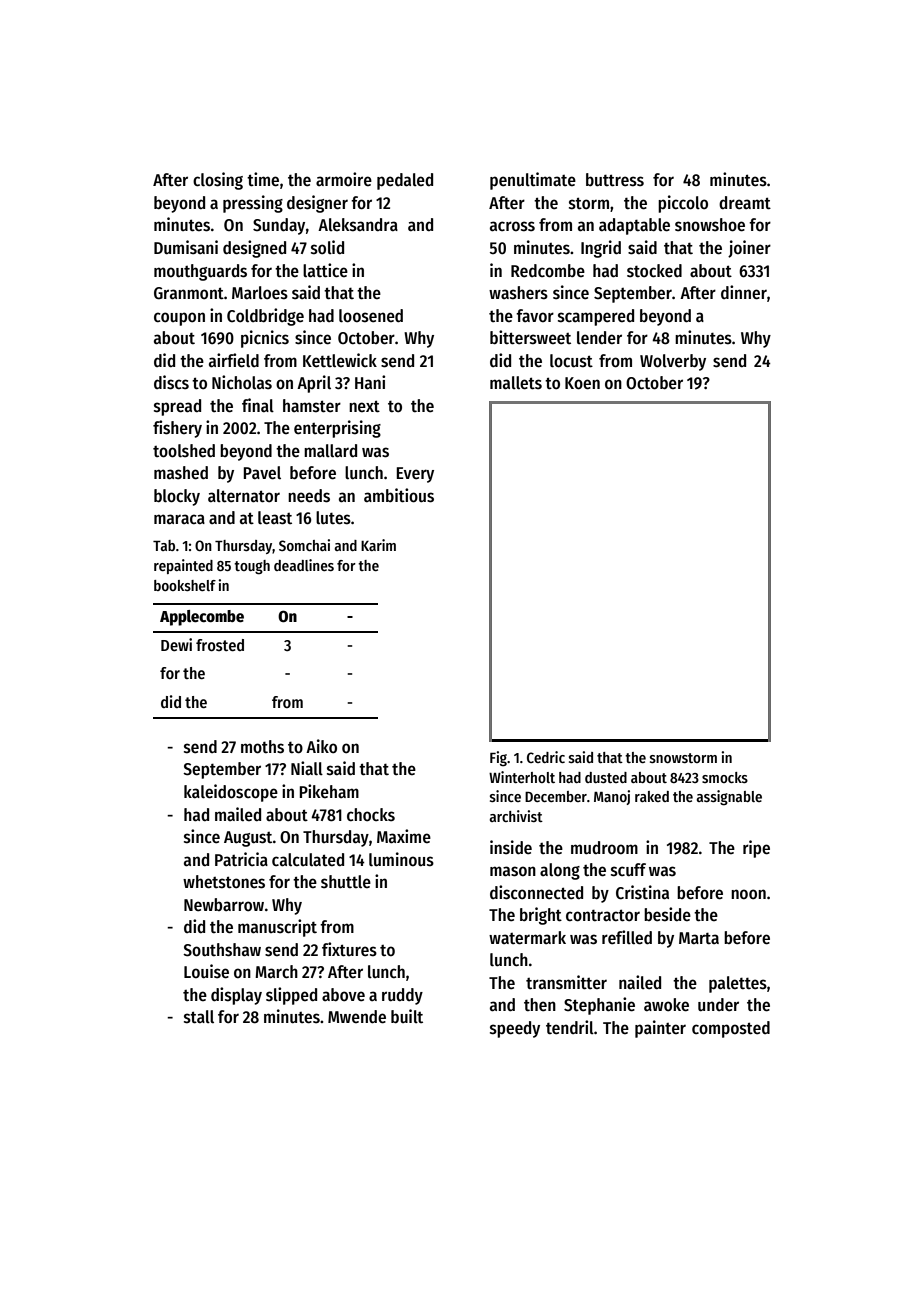 The height and width of the document is (1311, 924). What do you see at coordinates (407, 1016) in the document?
I see `built` at bounding box center [407, 1016].
